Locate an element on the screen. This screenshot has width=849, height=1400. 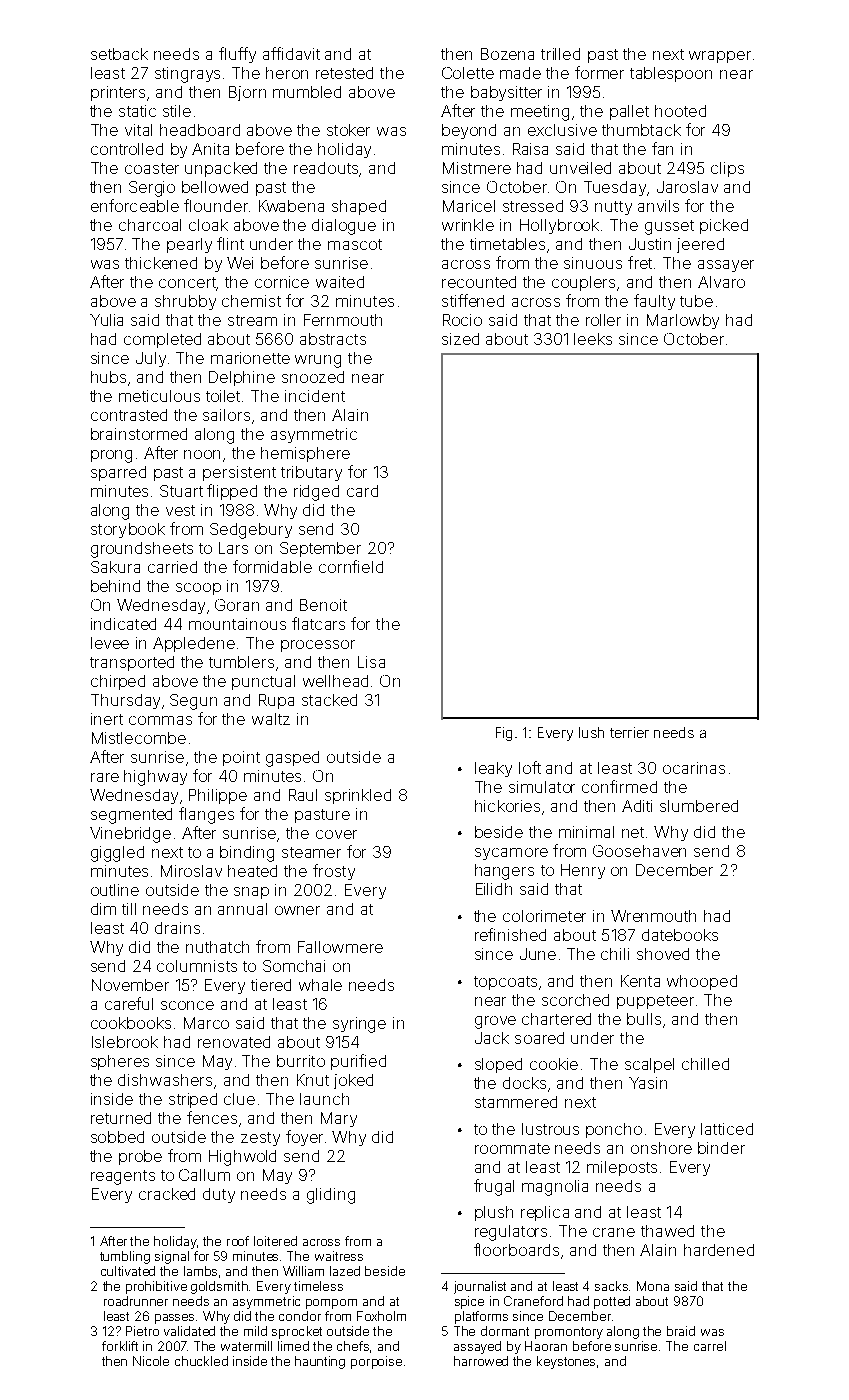
Bozena is located at coordinates (507, 54).
